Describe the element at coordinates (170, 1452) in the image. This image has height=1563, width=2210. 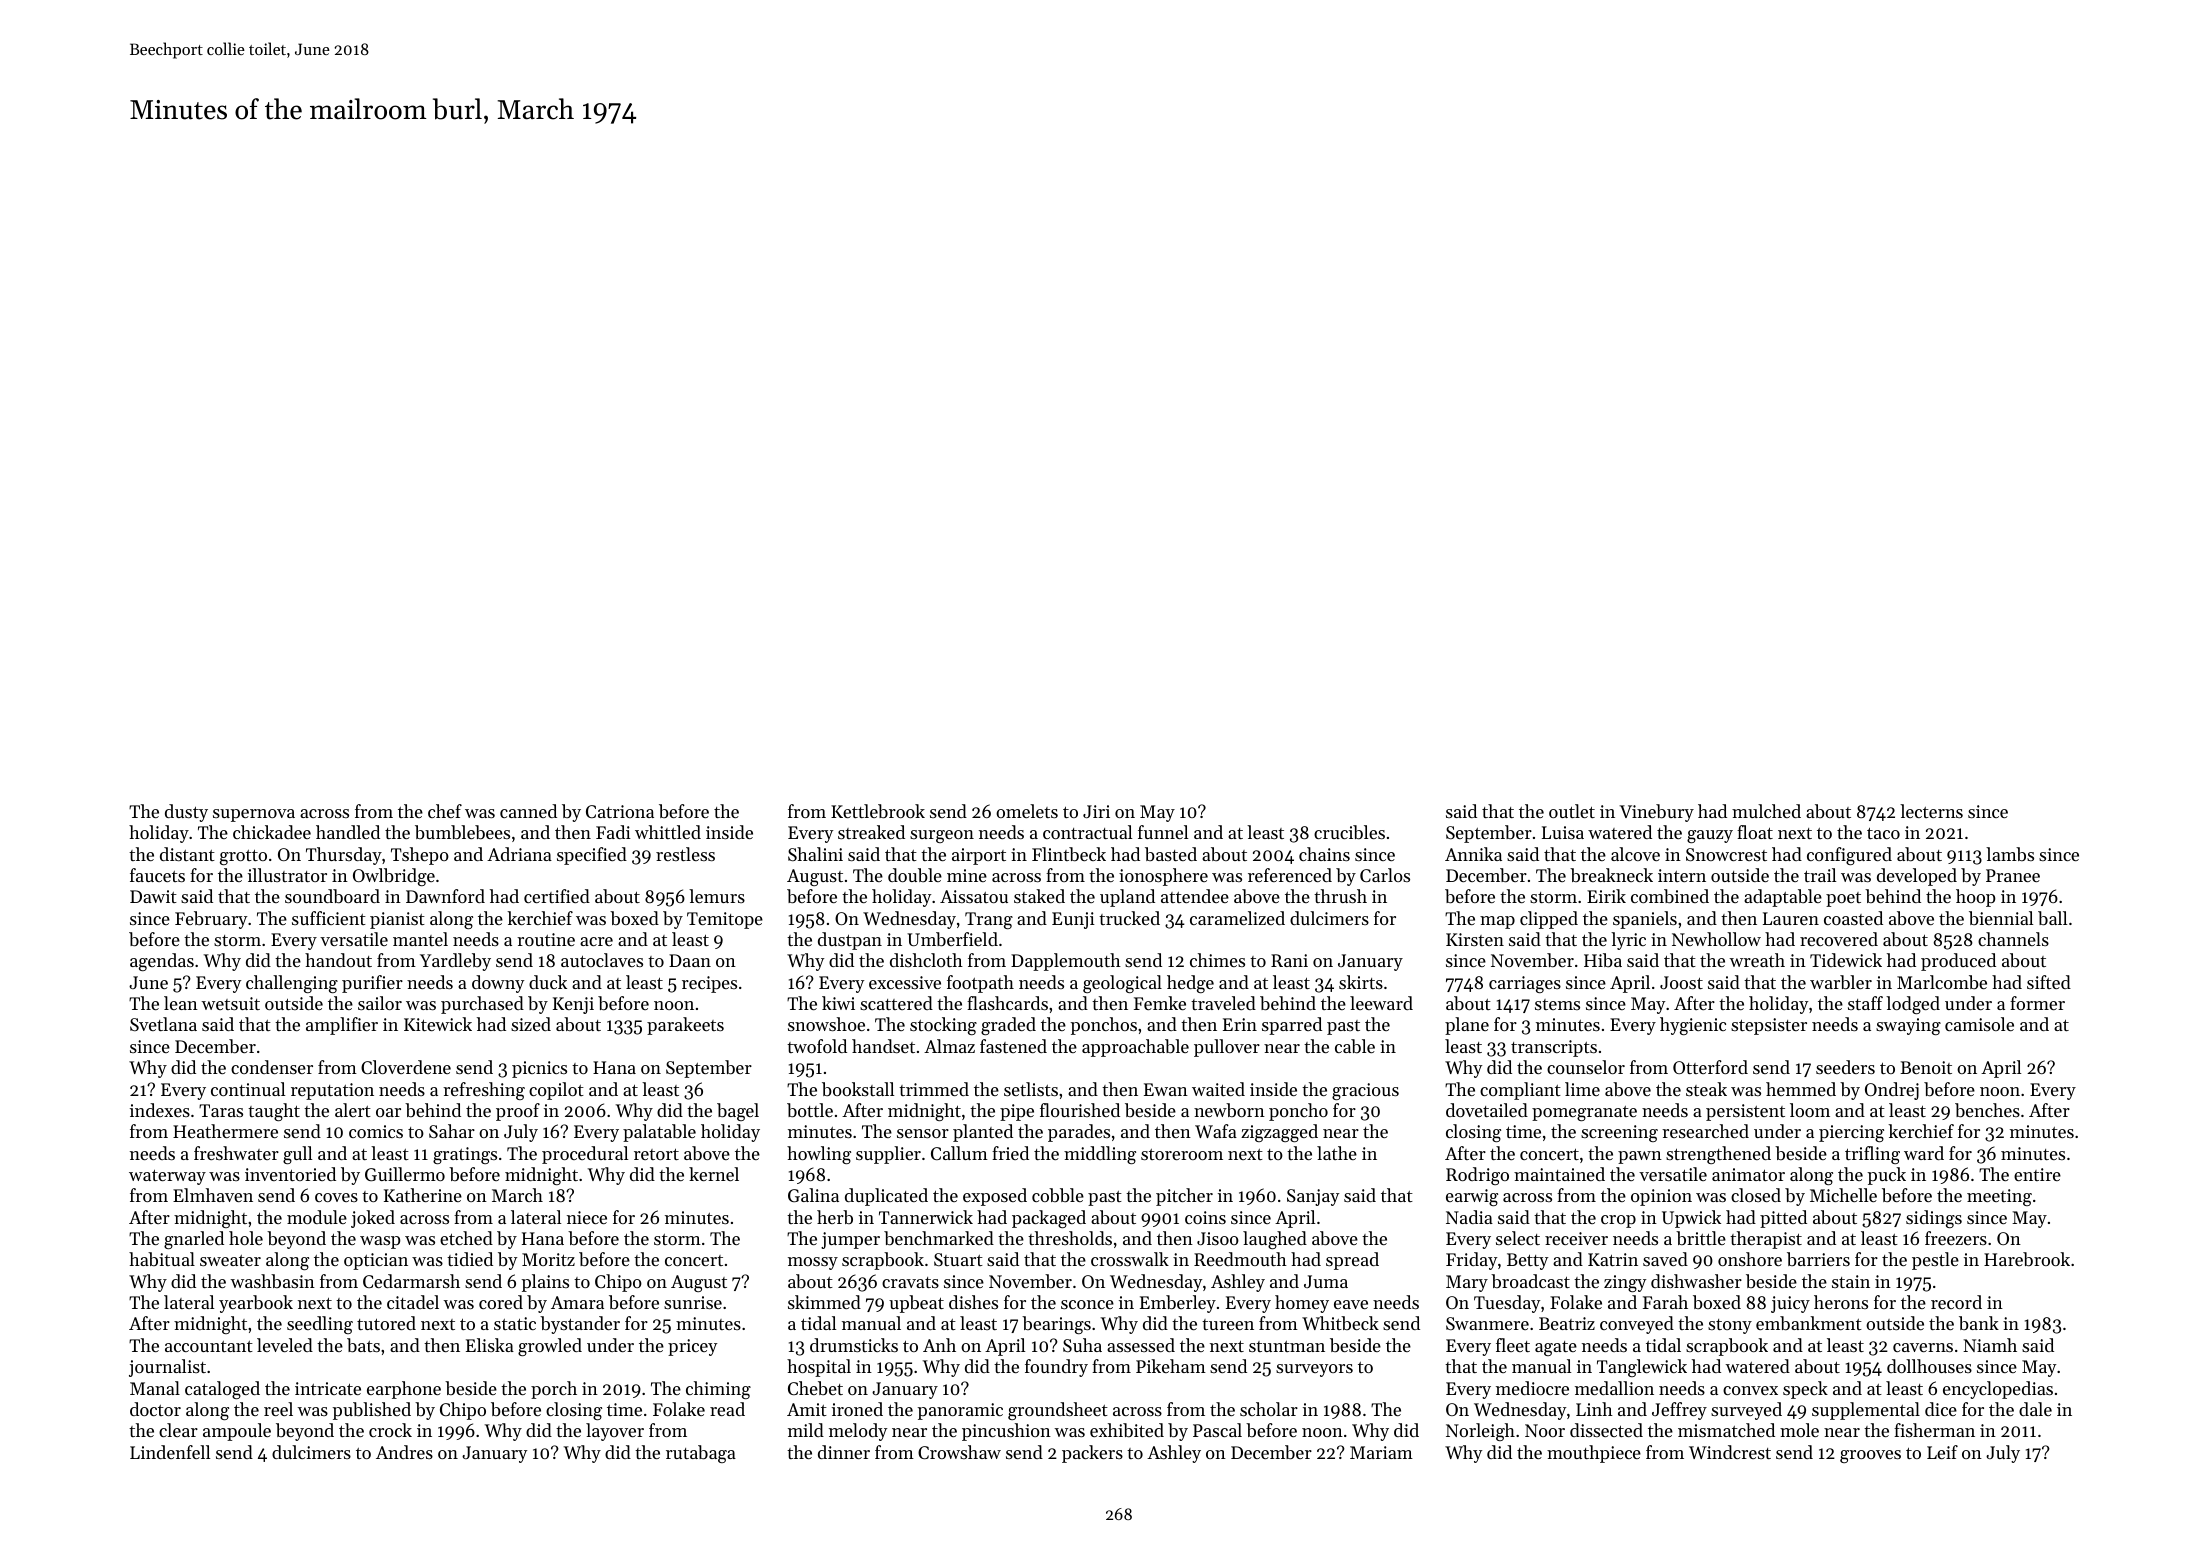
I see `Lindenfell` at that location.
